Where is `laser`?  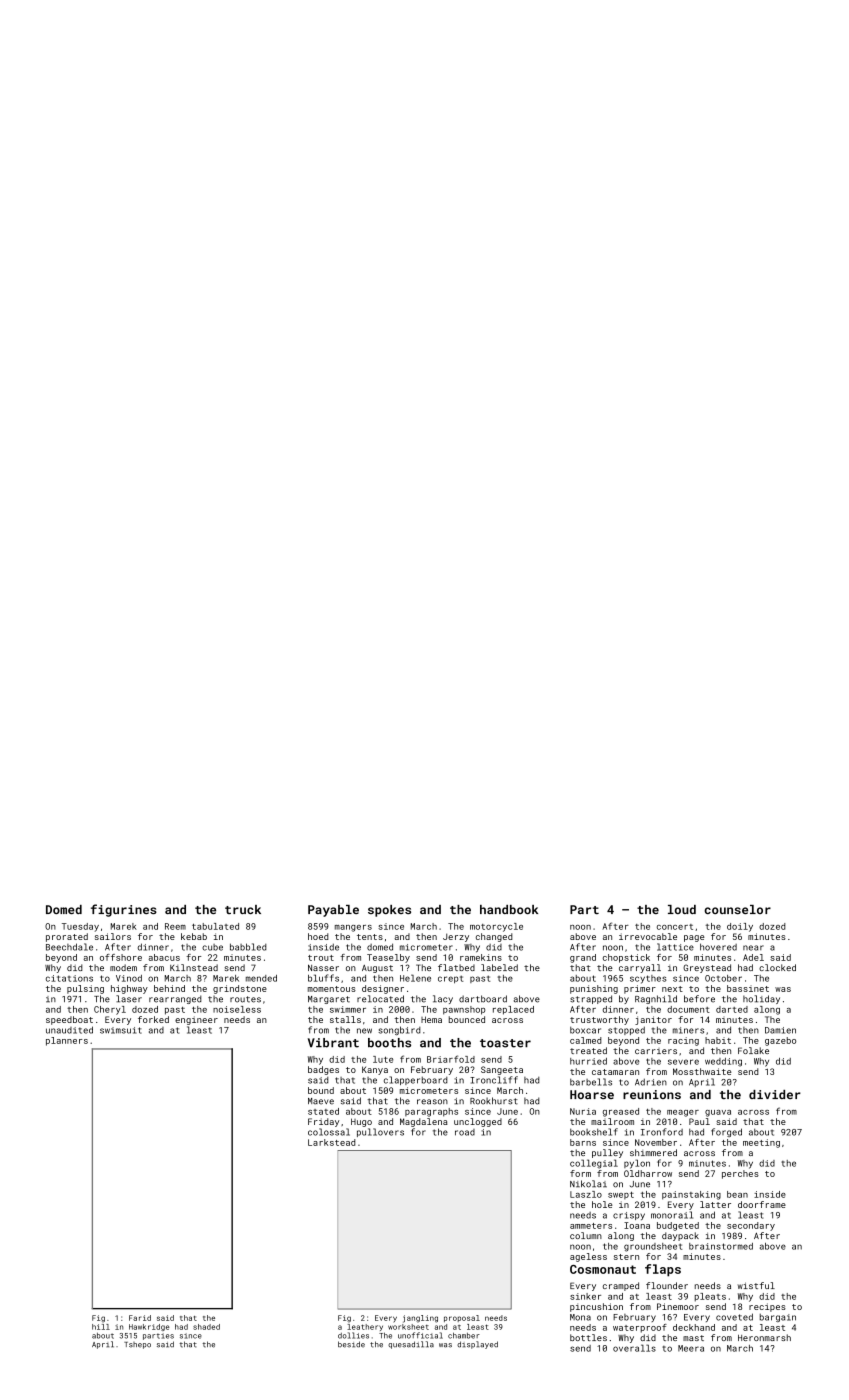 laser is located at coordinates (129, 999).
